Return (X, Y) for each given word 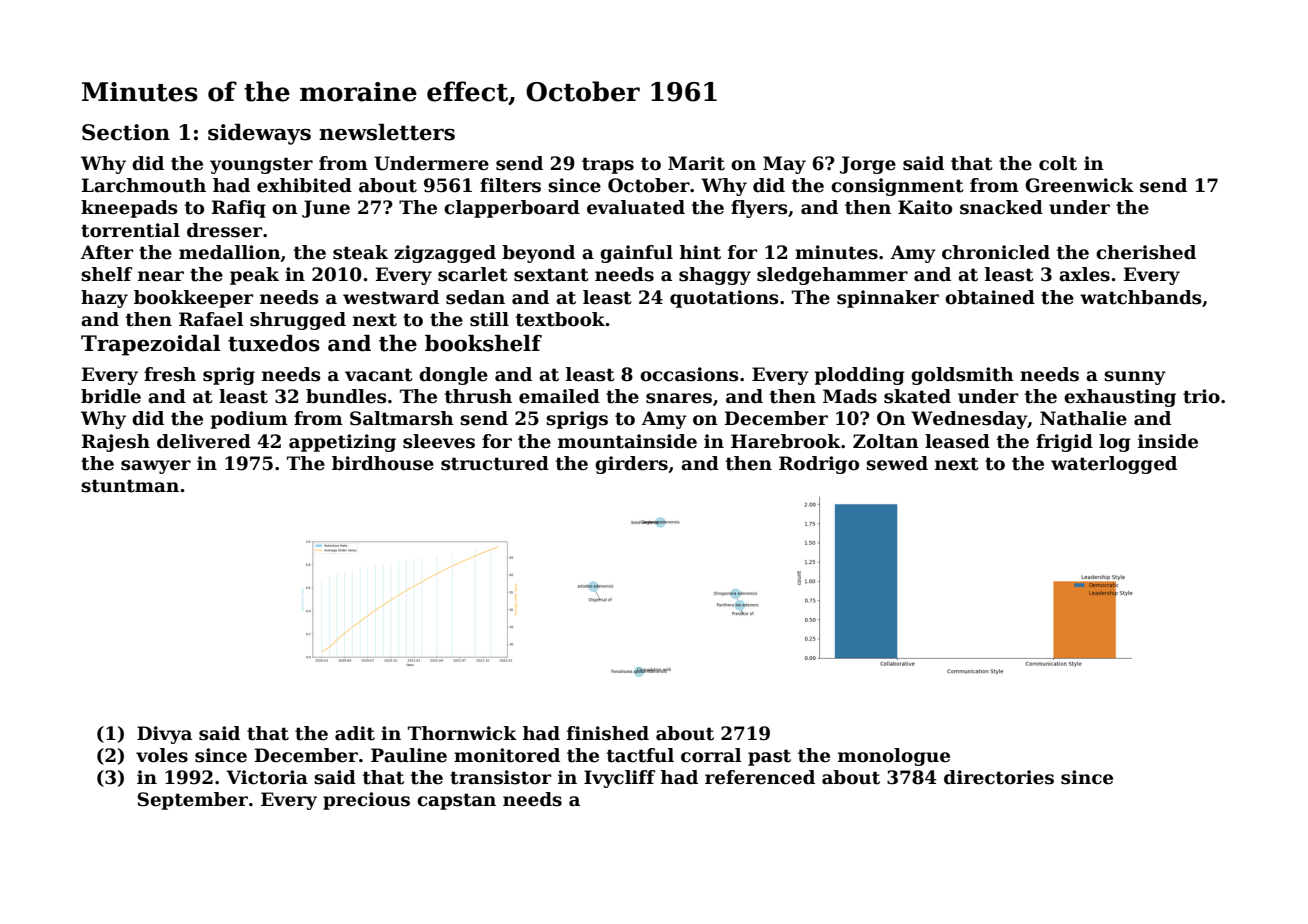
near (161, 276)
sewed (897, 463)
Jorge (868, 165)
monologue (894, 757)
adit (355, 733)
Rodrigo (819, 465)
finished (608, 733)
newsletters (387, 132)
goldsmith (962, 376)
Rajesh (116, 443)
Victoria (267, 777)
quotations (724, 299)
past (769, 757)
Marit (696, 163)
